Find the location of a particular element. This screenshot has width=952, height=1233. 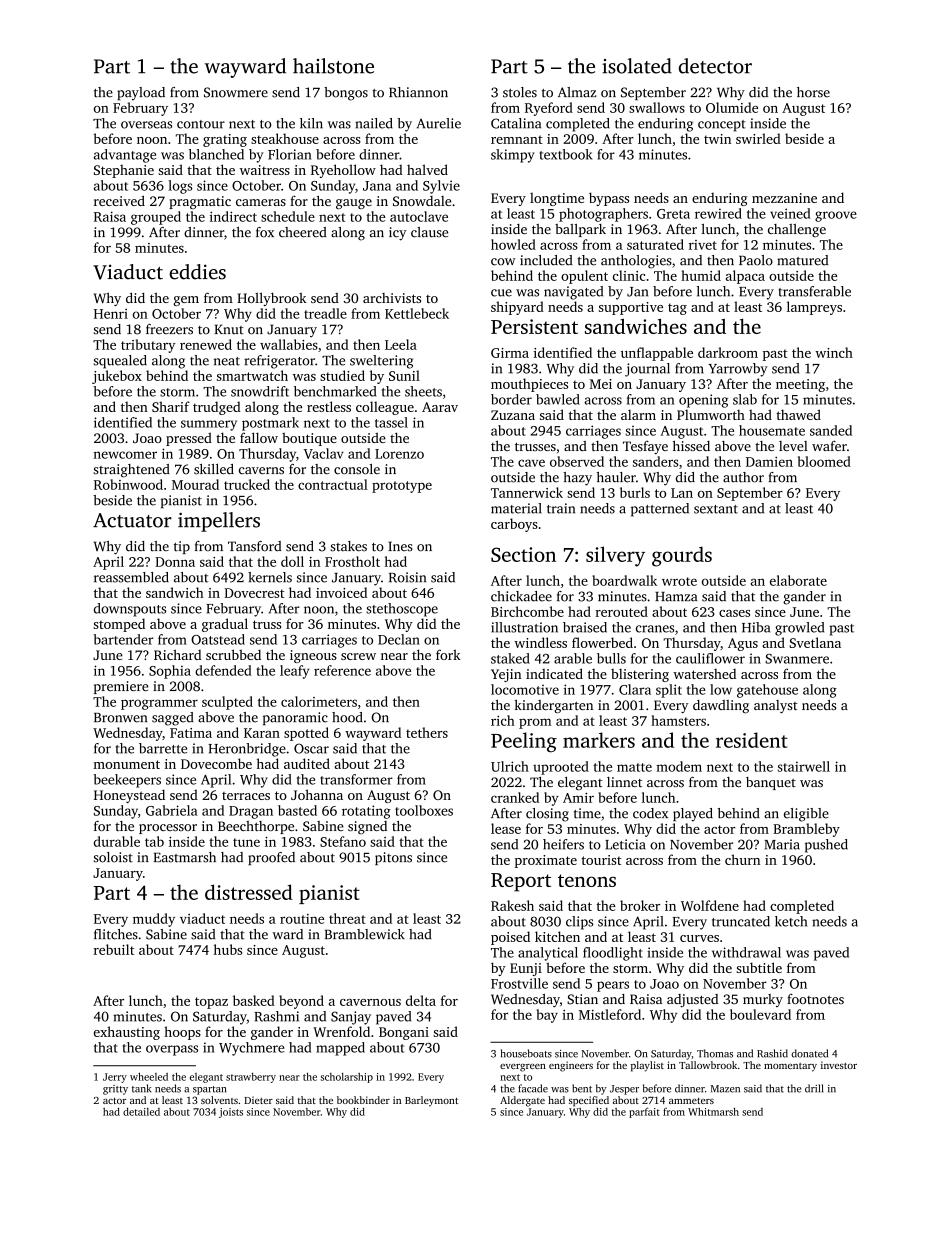

Aldergate is located at coordinates (522, 1101).
